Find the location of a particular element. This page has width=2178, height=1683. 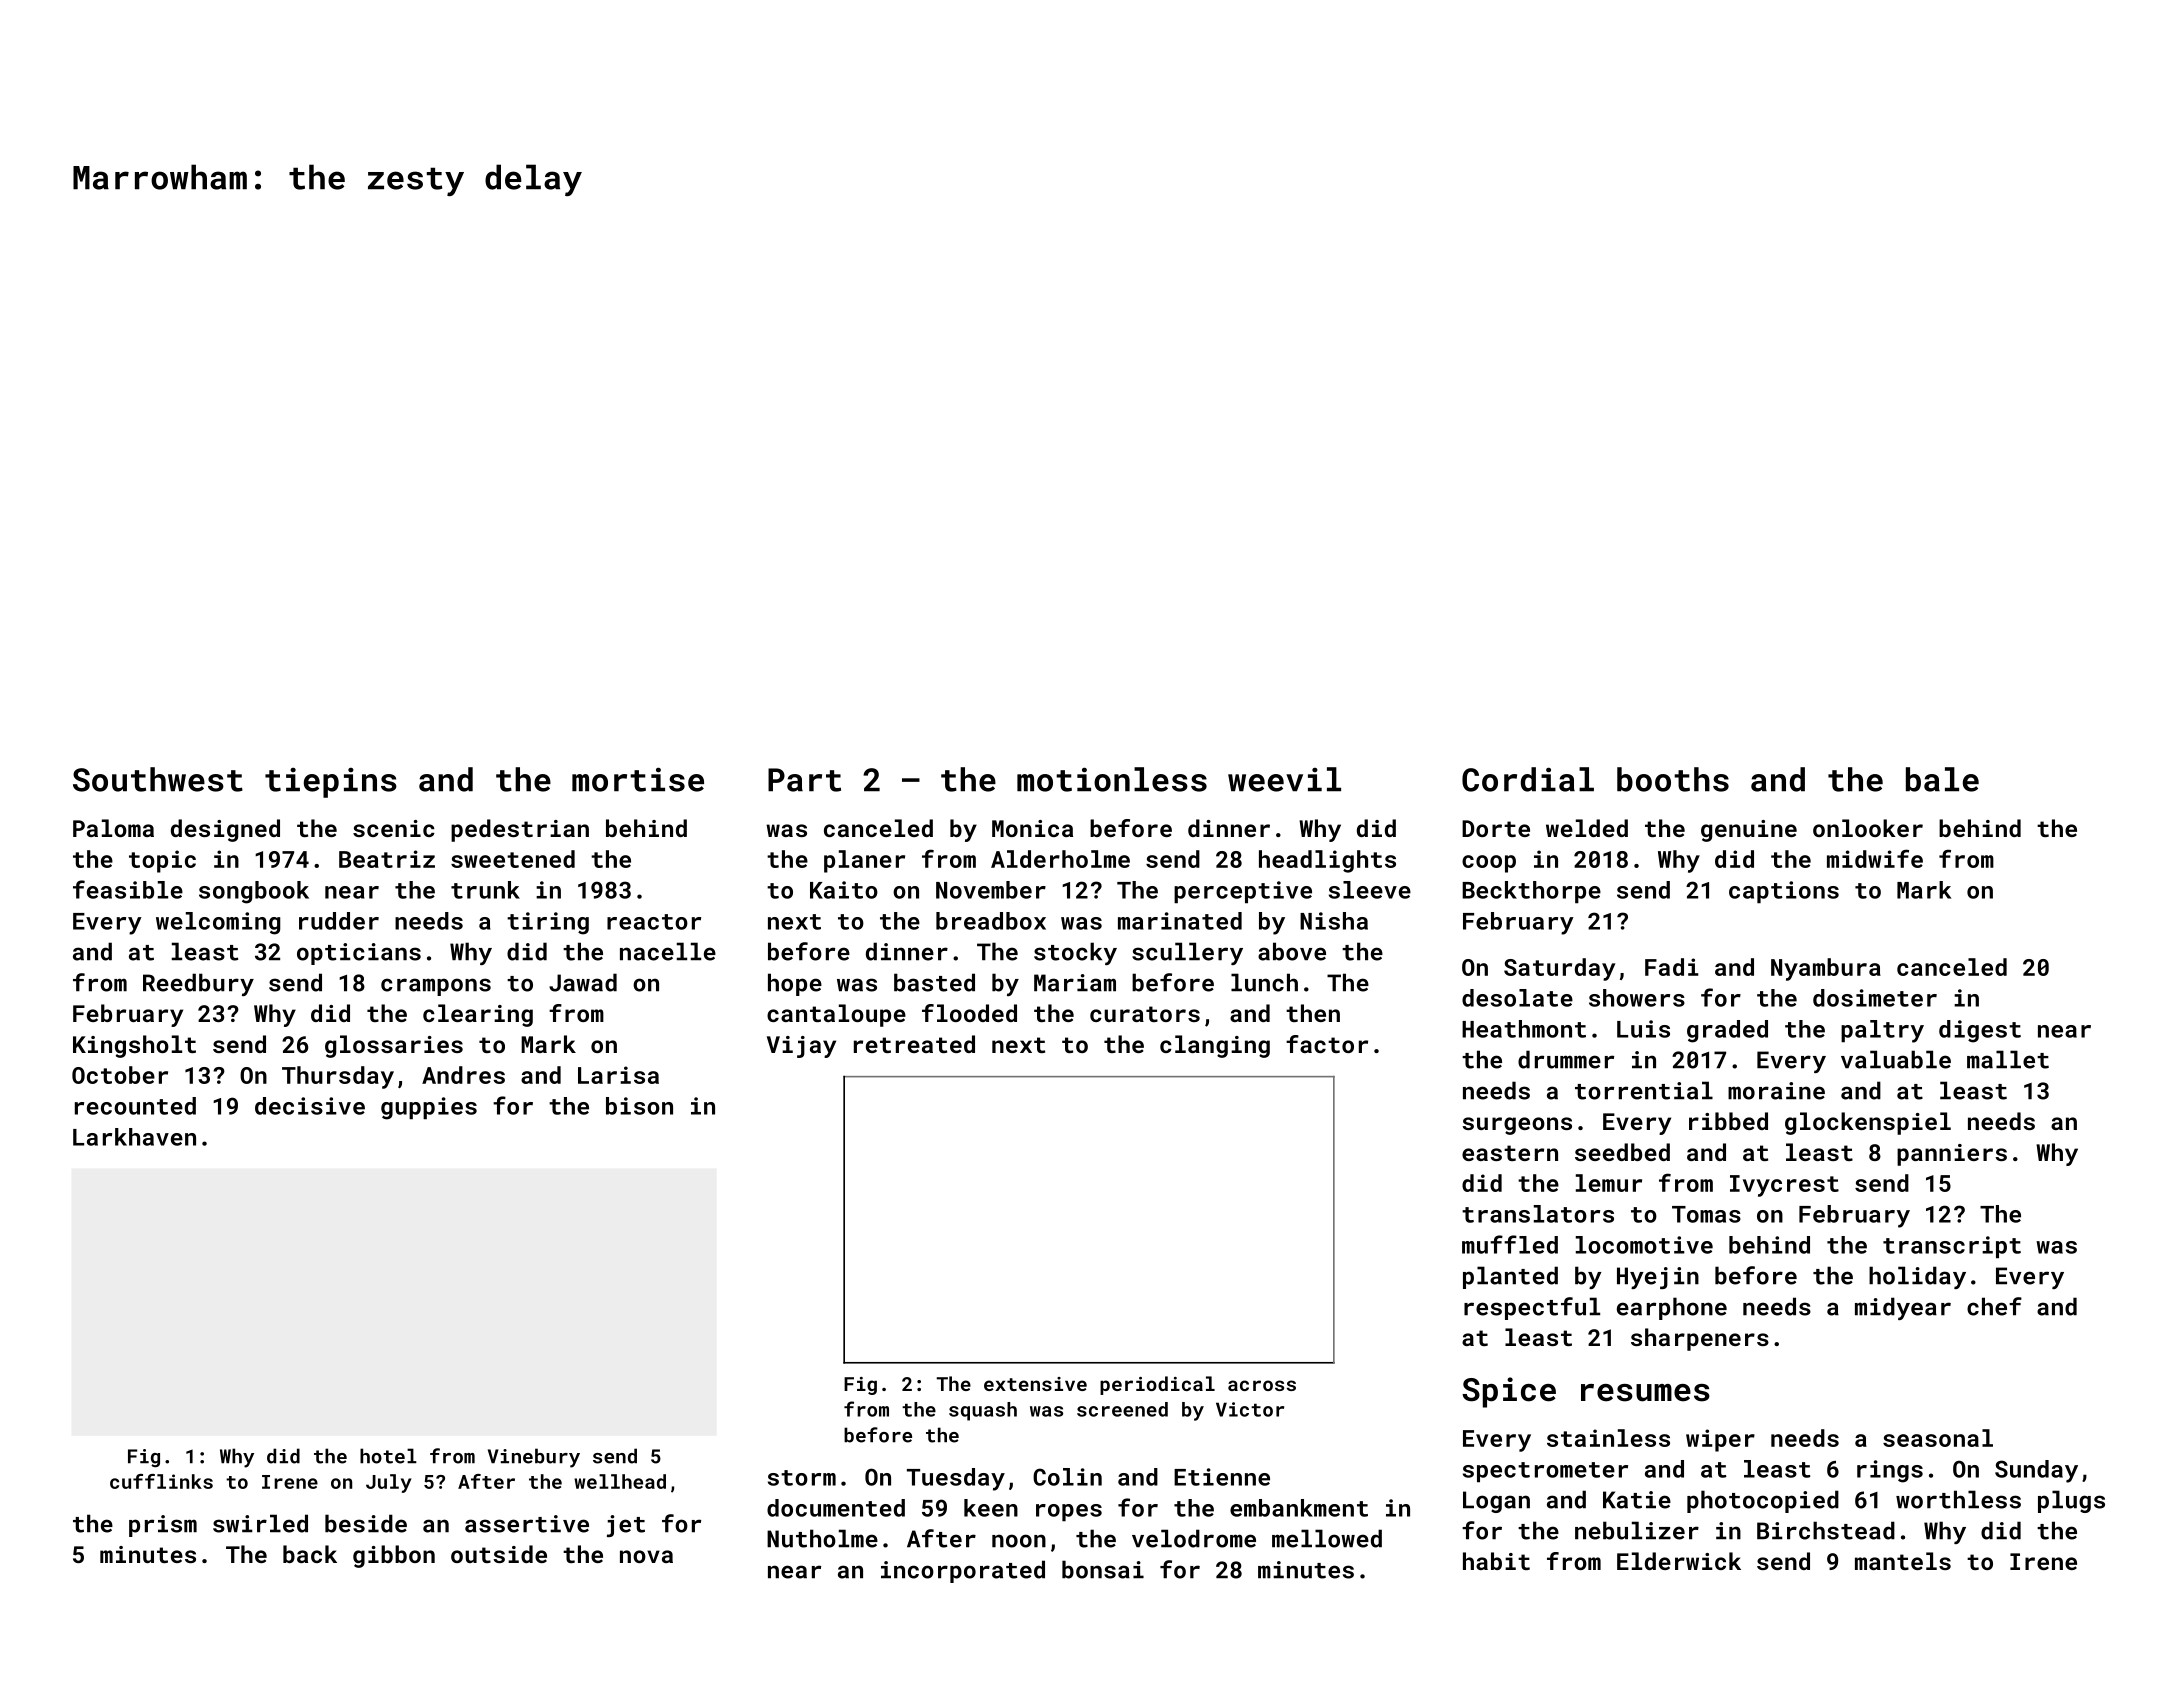

motionless is located at coordinates (1112, 779).
